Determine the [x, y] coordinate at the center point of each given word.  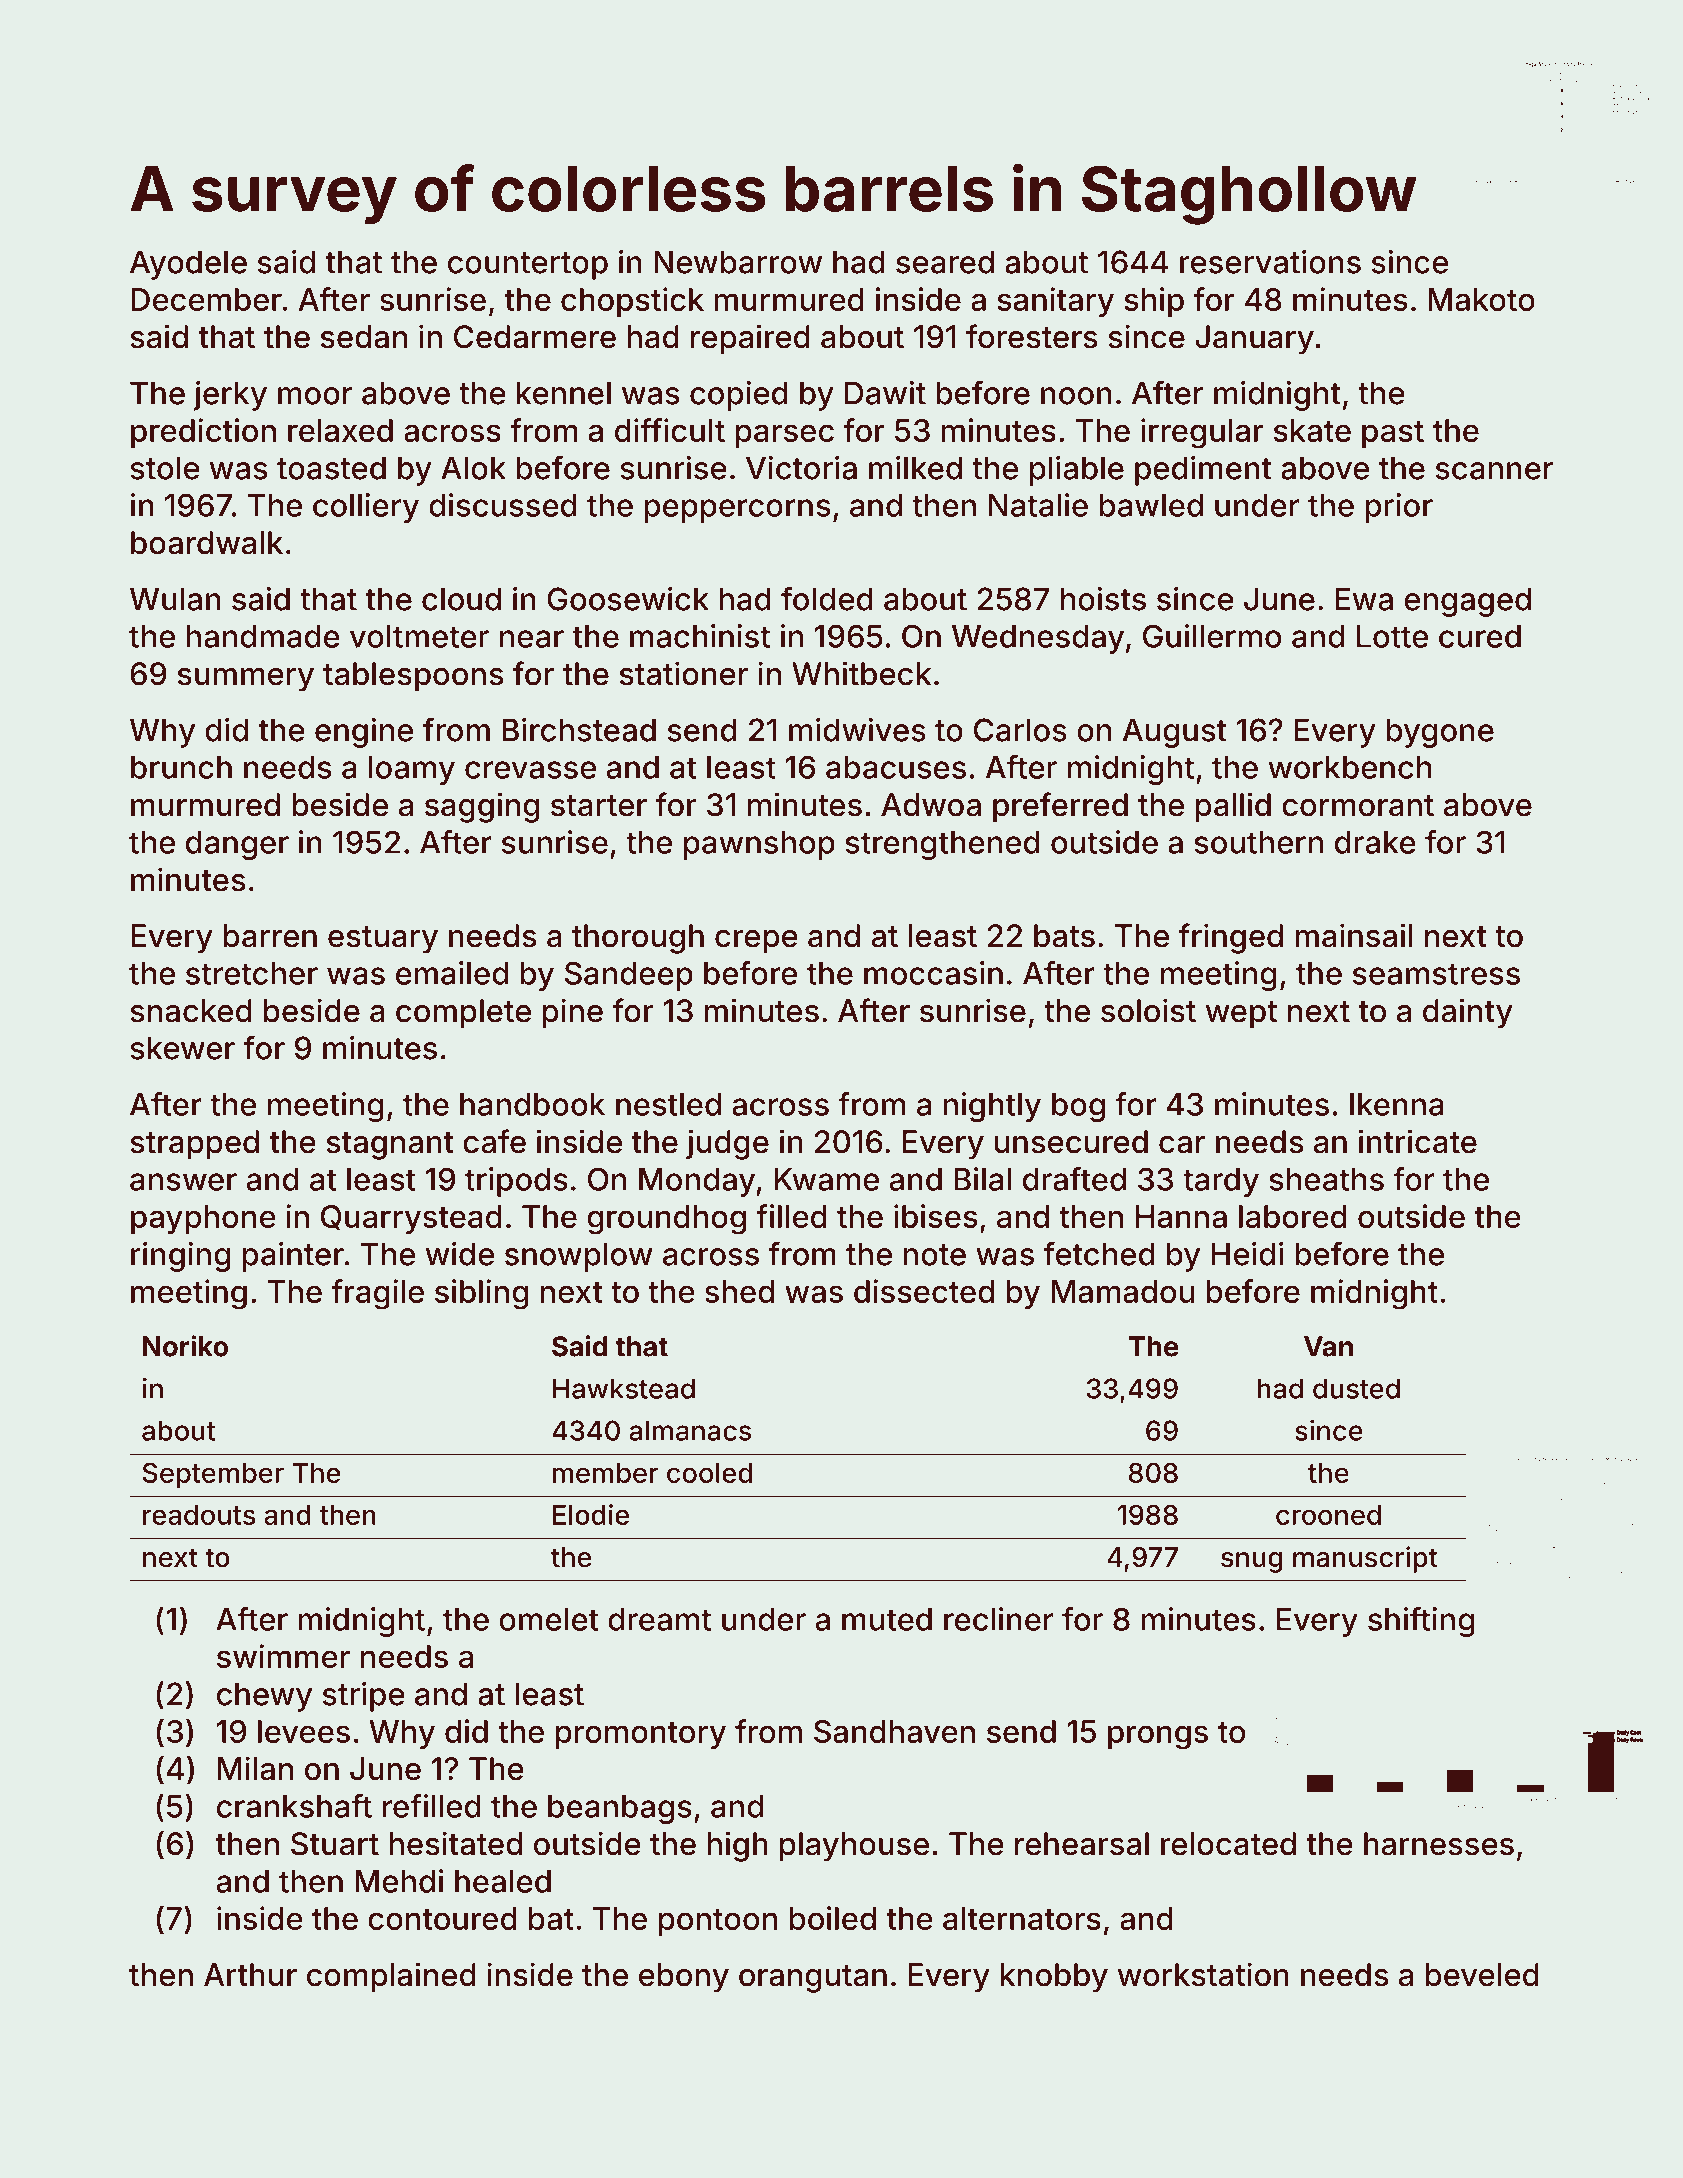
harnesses [1439, 1844]
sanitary [1055, 302]
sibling [481, 1294]
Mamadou [1122, 1291]
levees [304, 1731]
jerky [230, 396]
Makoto [1481, 299]
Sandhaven [894, 1731]
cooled [709, 1473]
